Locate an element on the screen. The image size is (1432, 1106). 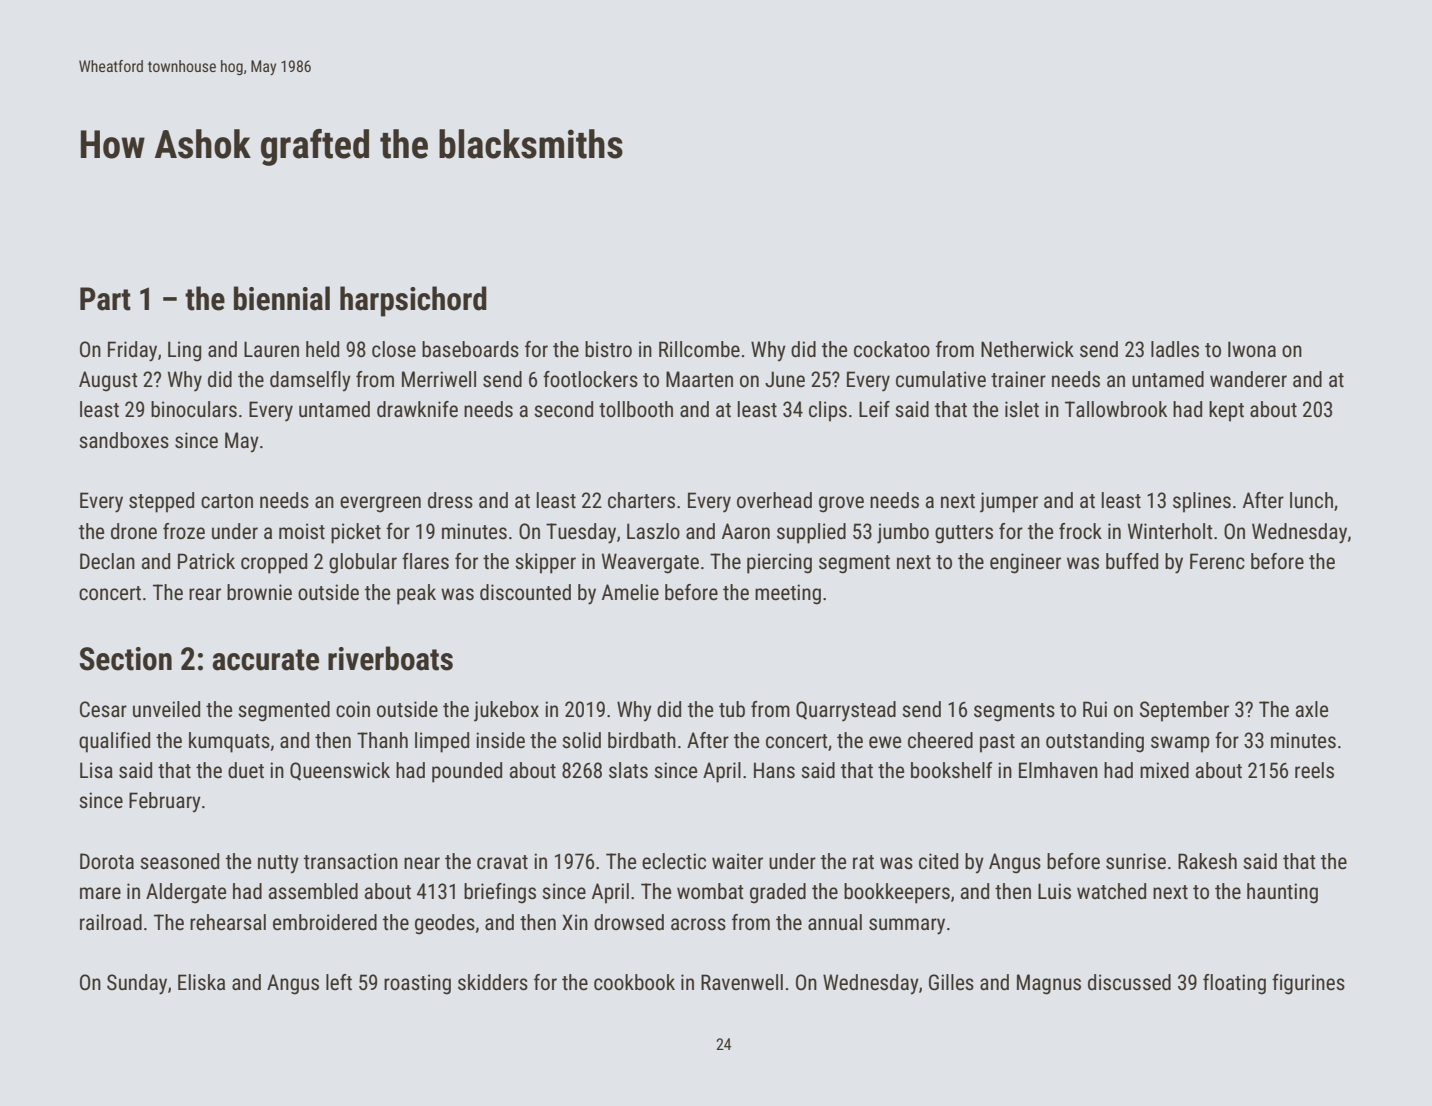
Cesar is located at coordinates (103, 709).
